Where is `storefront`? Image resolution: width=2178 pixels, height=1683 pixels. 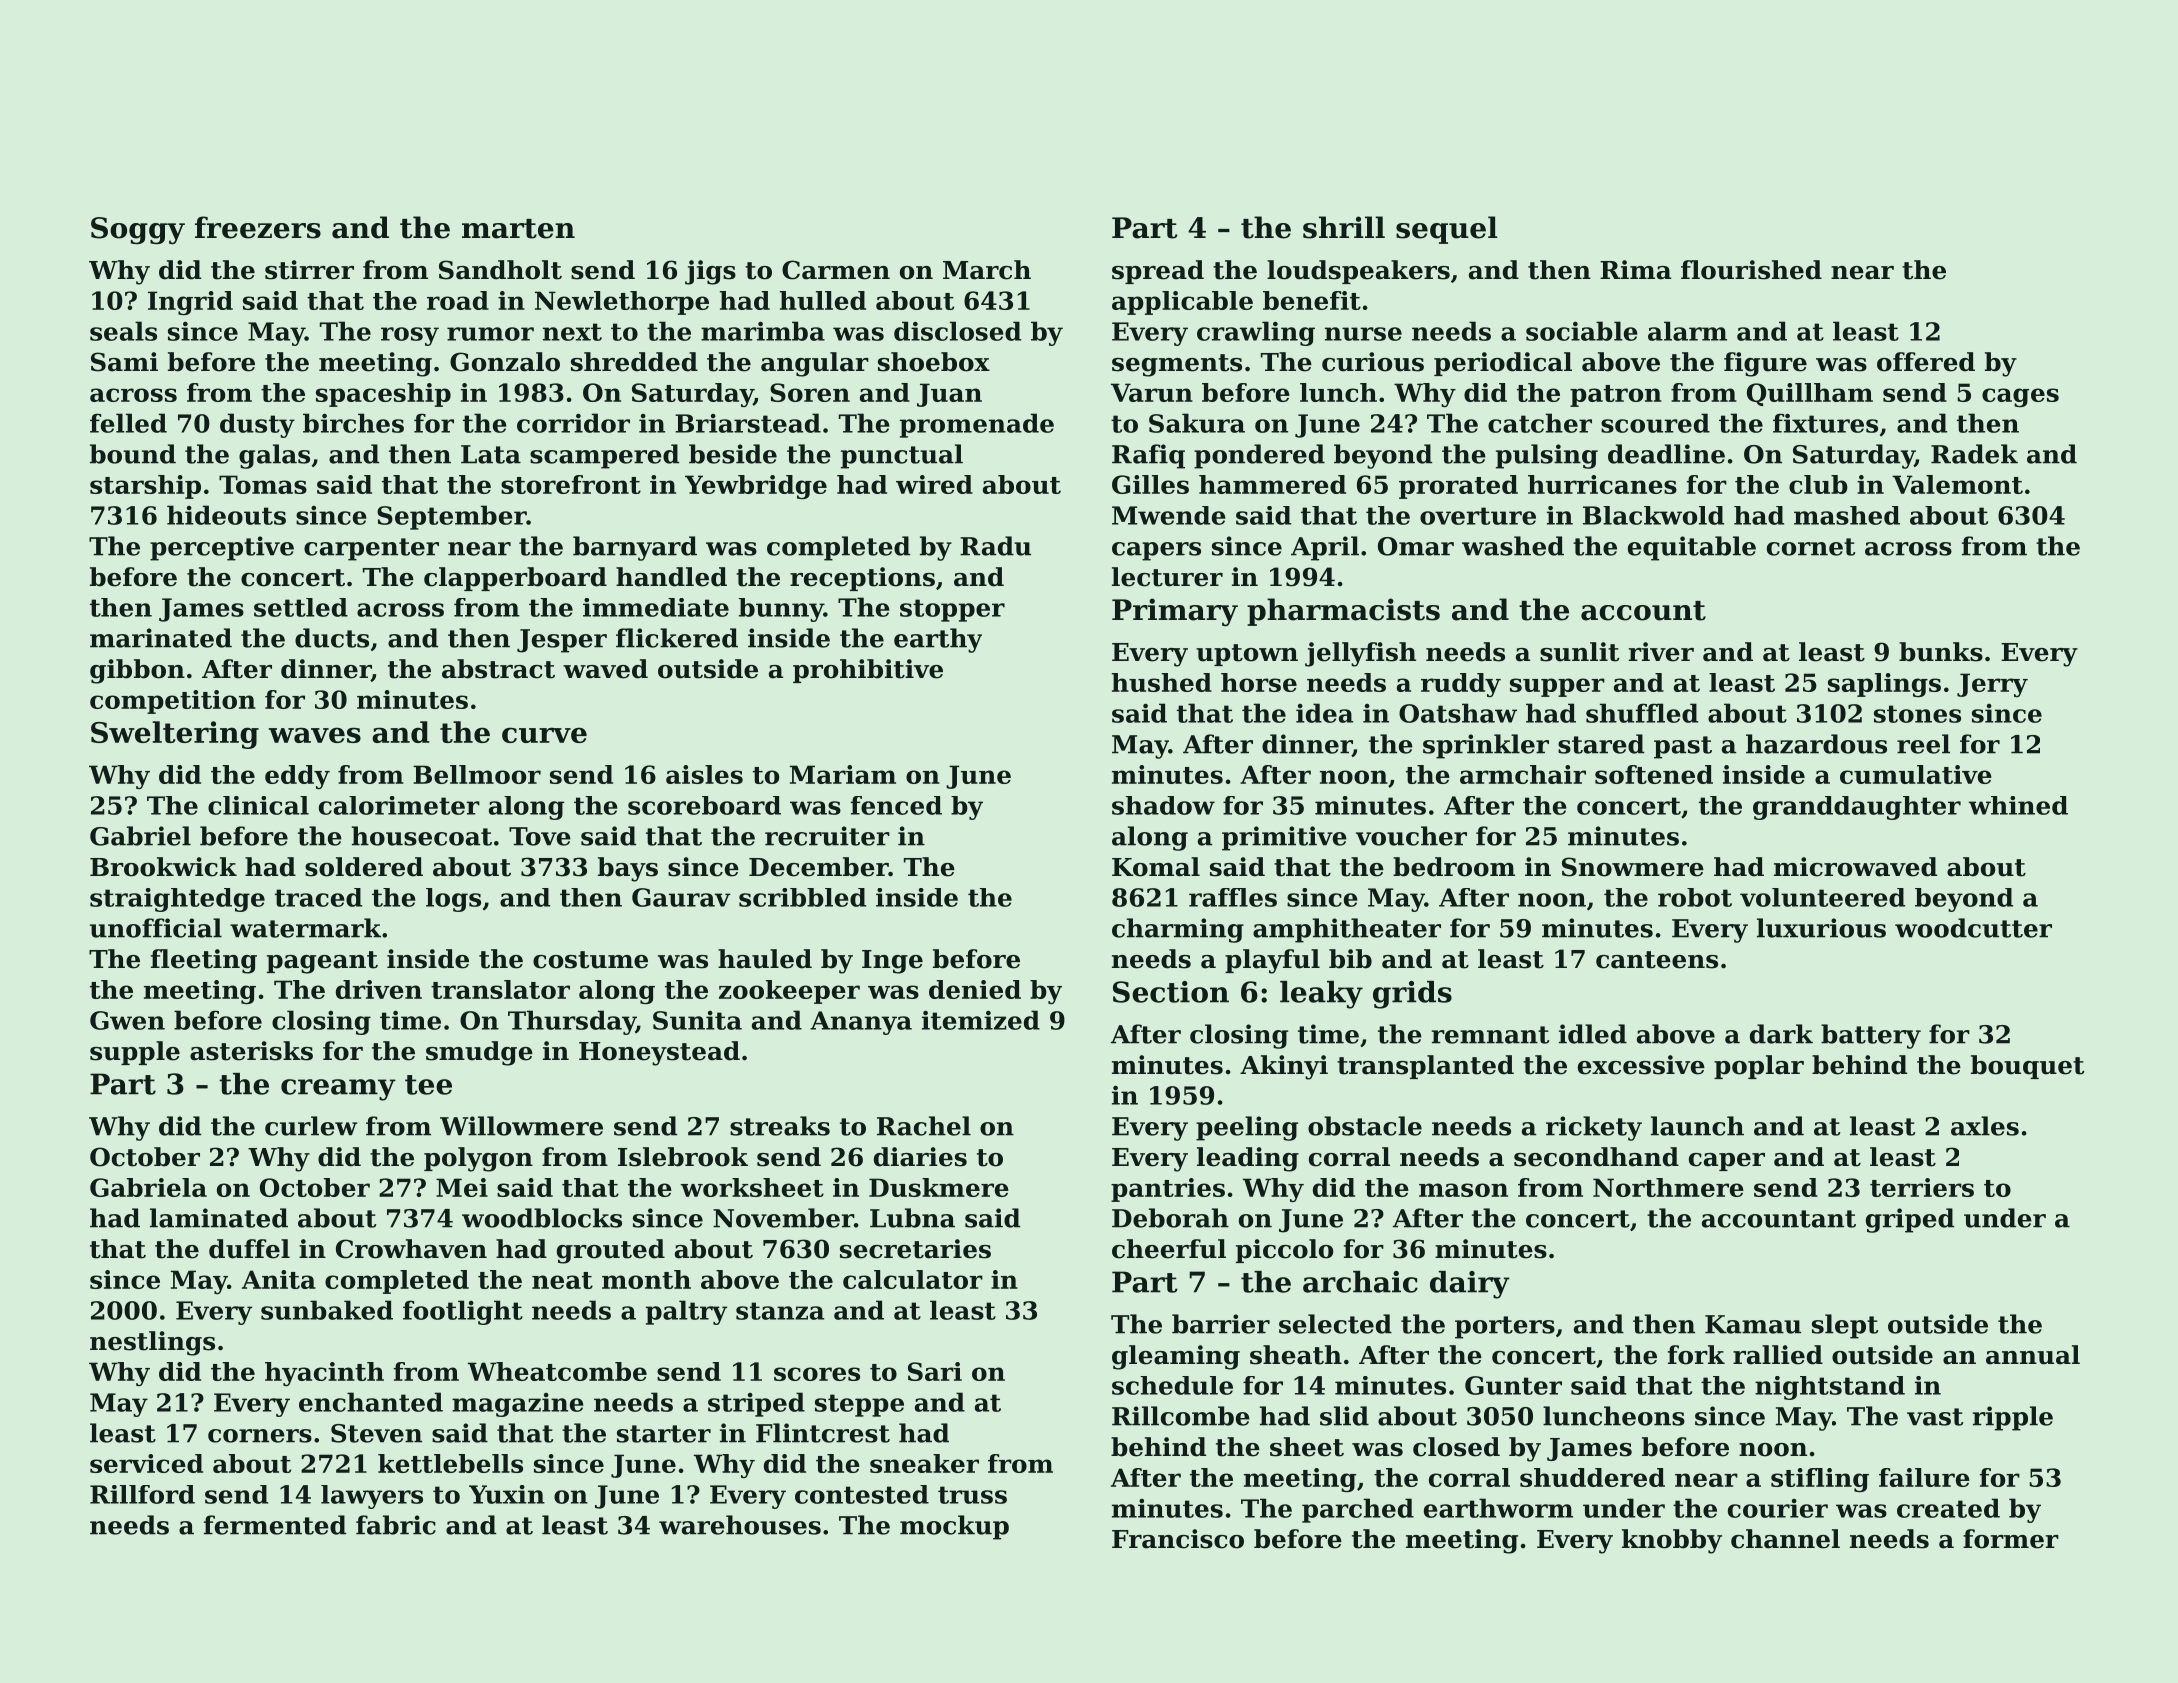
storefront is located at coordinates (571, 484).
